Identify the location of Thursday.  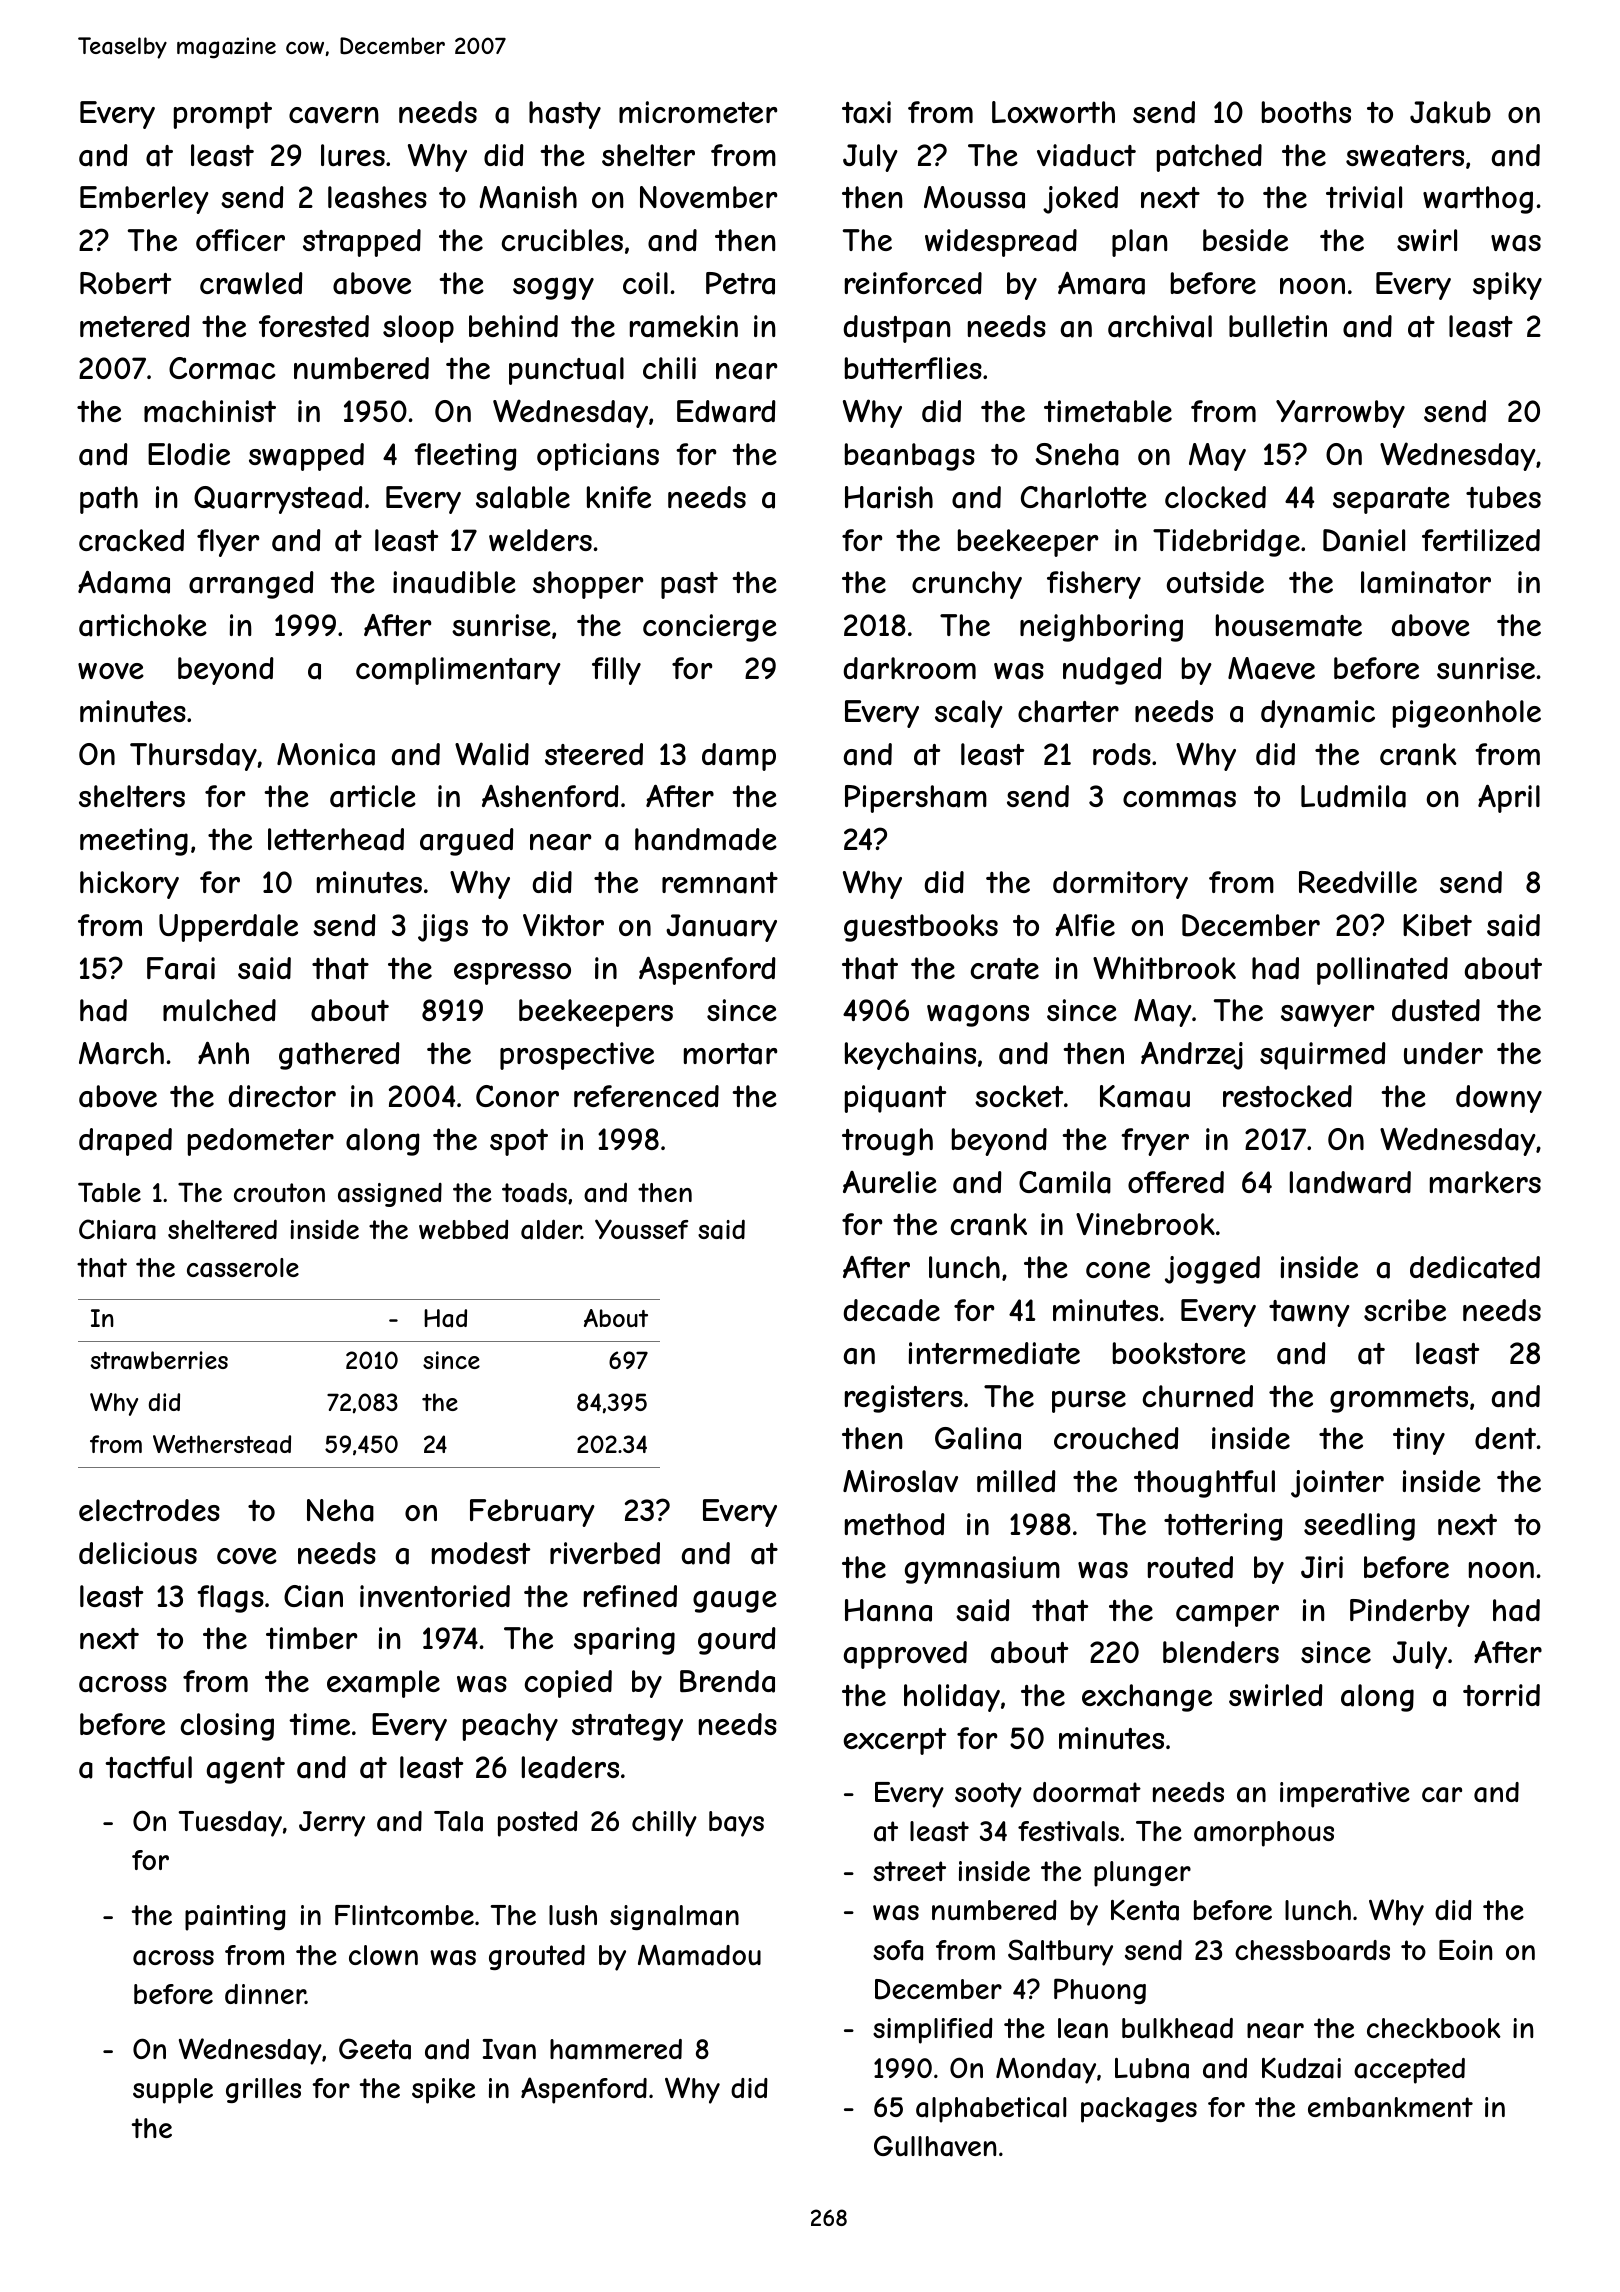
(193, 757).
